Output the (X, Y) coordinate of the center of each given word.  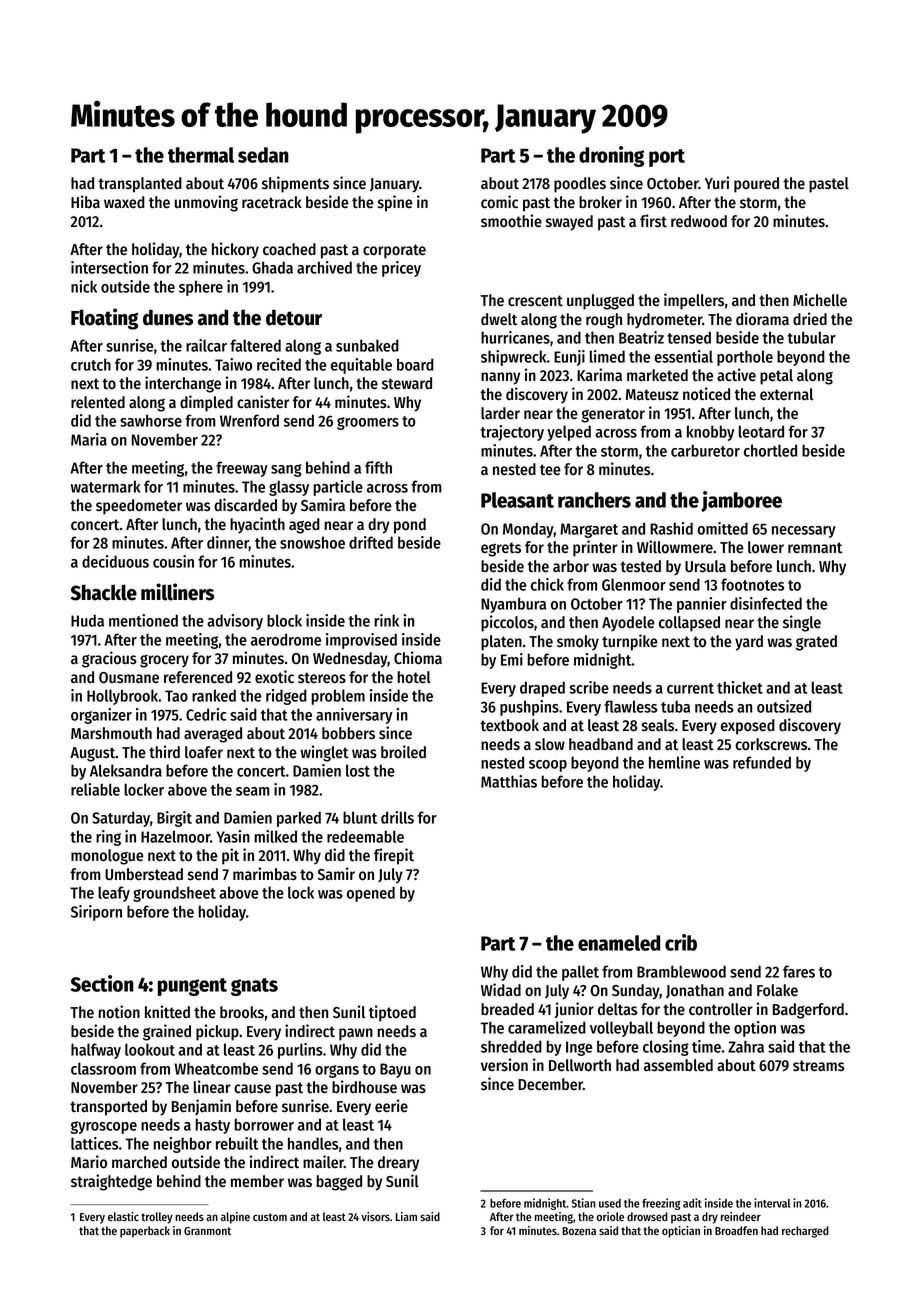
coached (289, 249)
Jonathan (695, 991)
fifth (378, 467)
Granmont (207, 1231)
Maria (89, 439)
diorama (762, 319)
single (802, 623)
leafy (114, 894)
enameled (619, 943)
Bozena (579, 1231)
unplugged (600, 302)
